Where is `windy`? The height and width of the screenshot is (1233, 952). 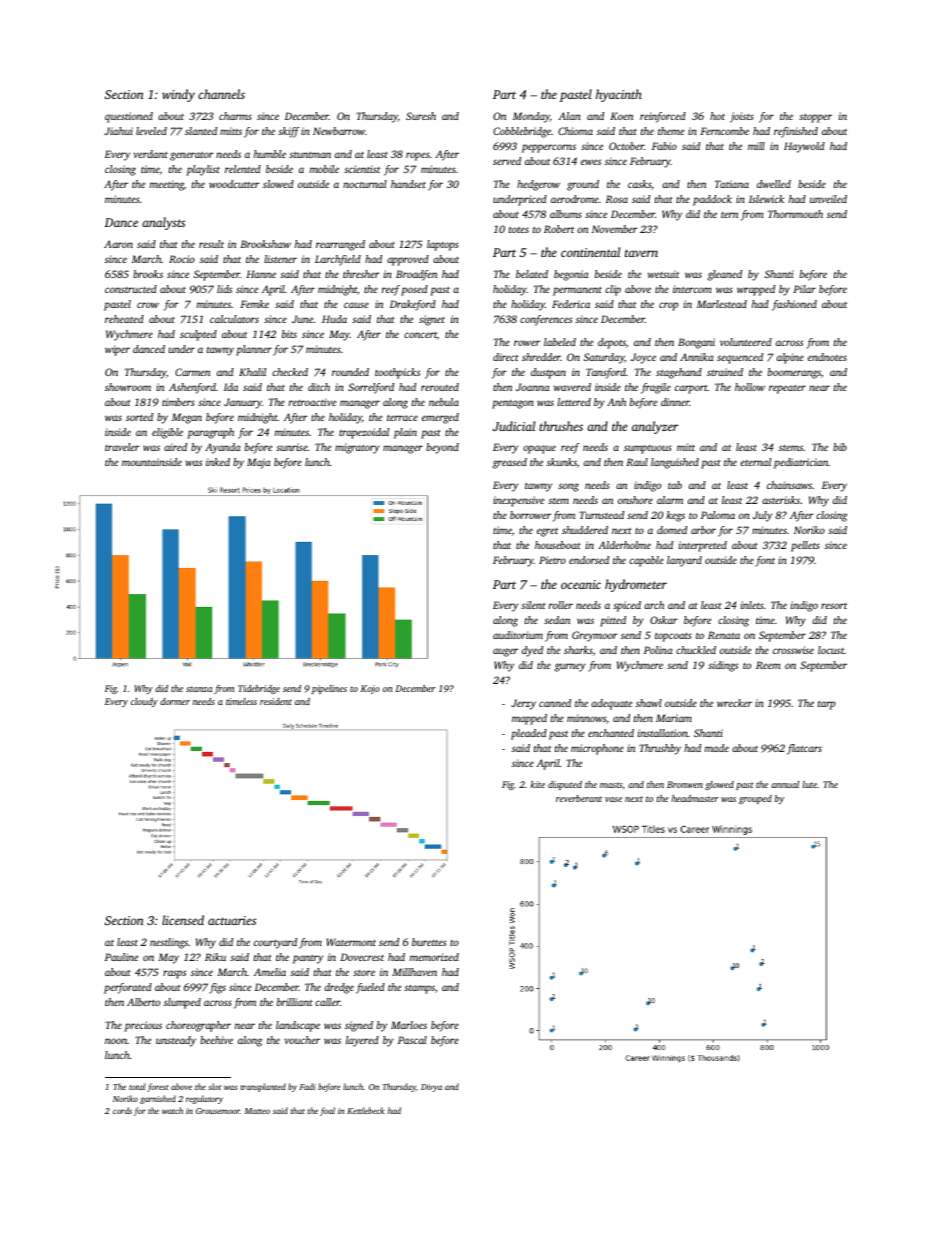 windy is located at coordinates (178, 95).
